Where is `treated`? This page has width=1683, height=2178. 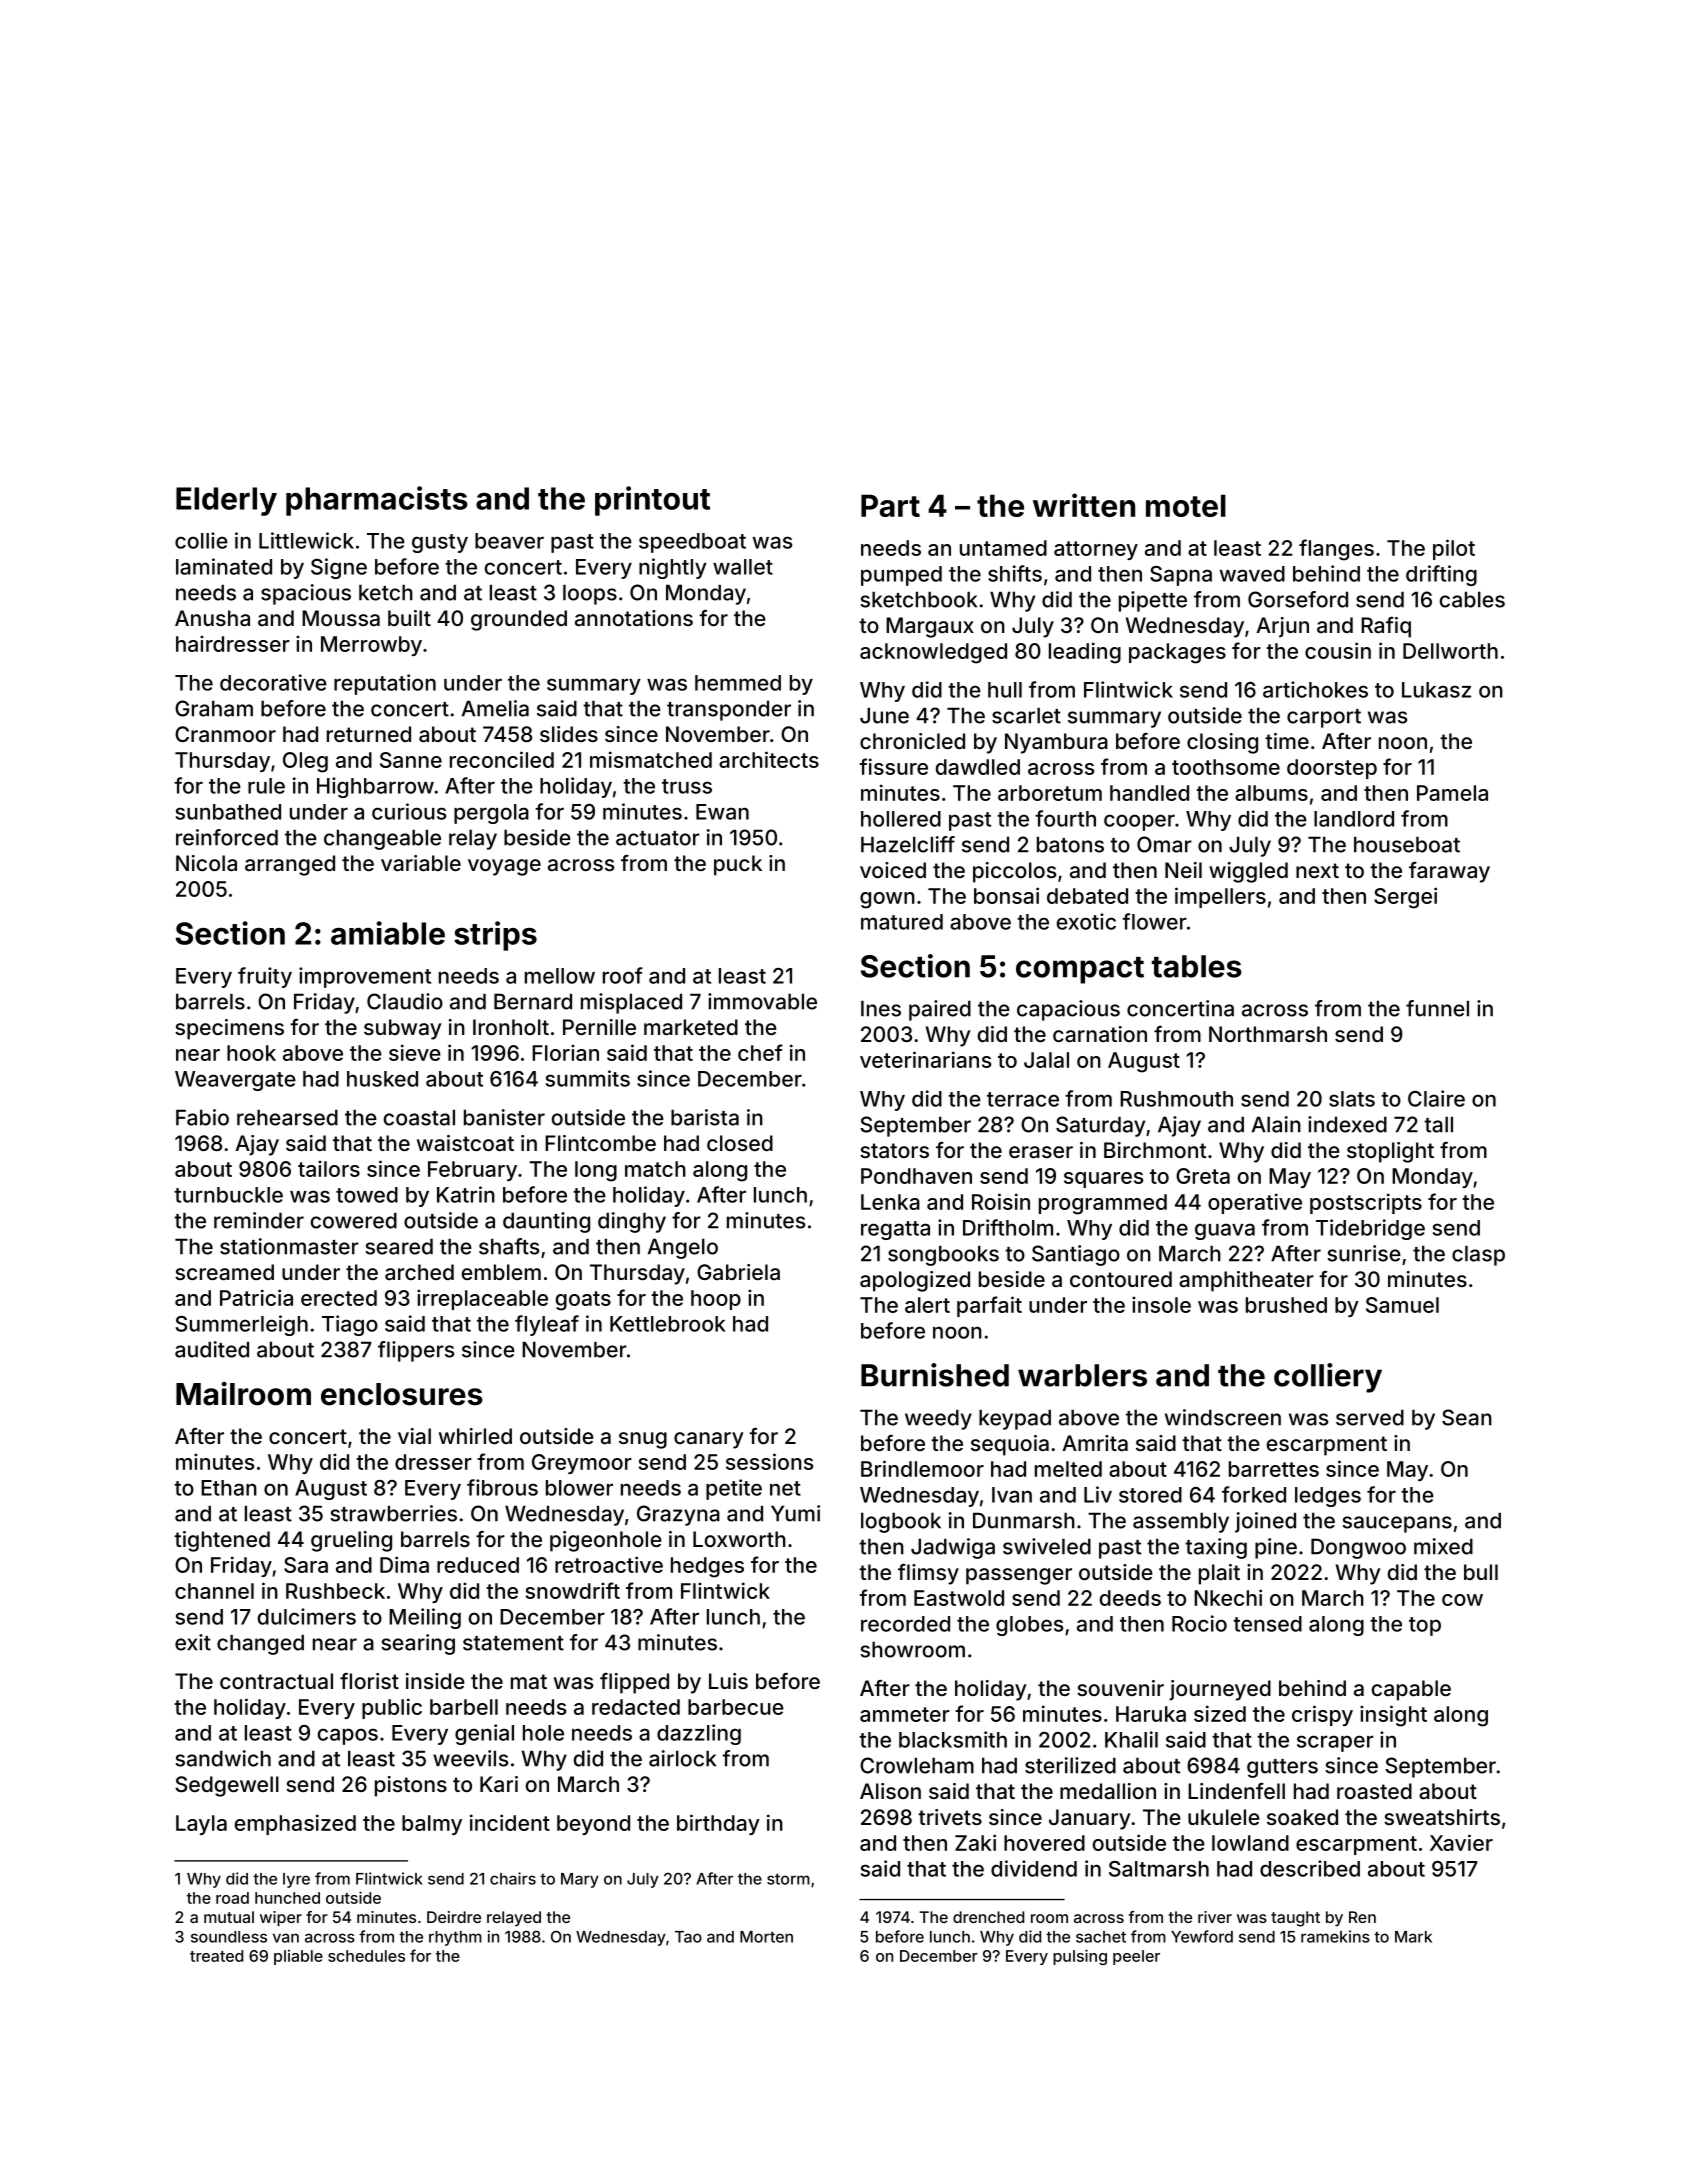 treated is located at coordinates (216, 1956).
